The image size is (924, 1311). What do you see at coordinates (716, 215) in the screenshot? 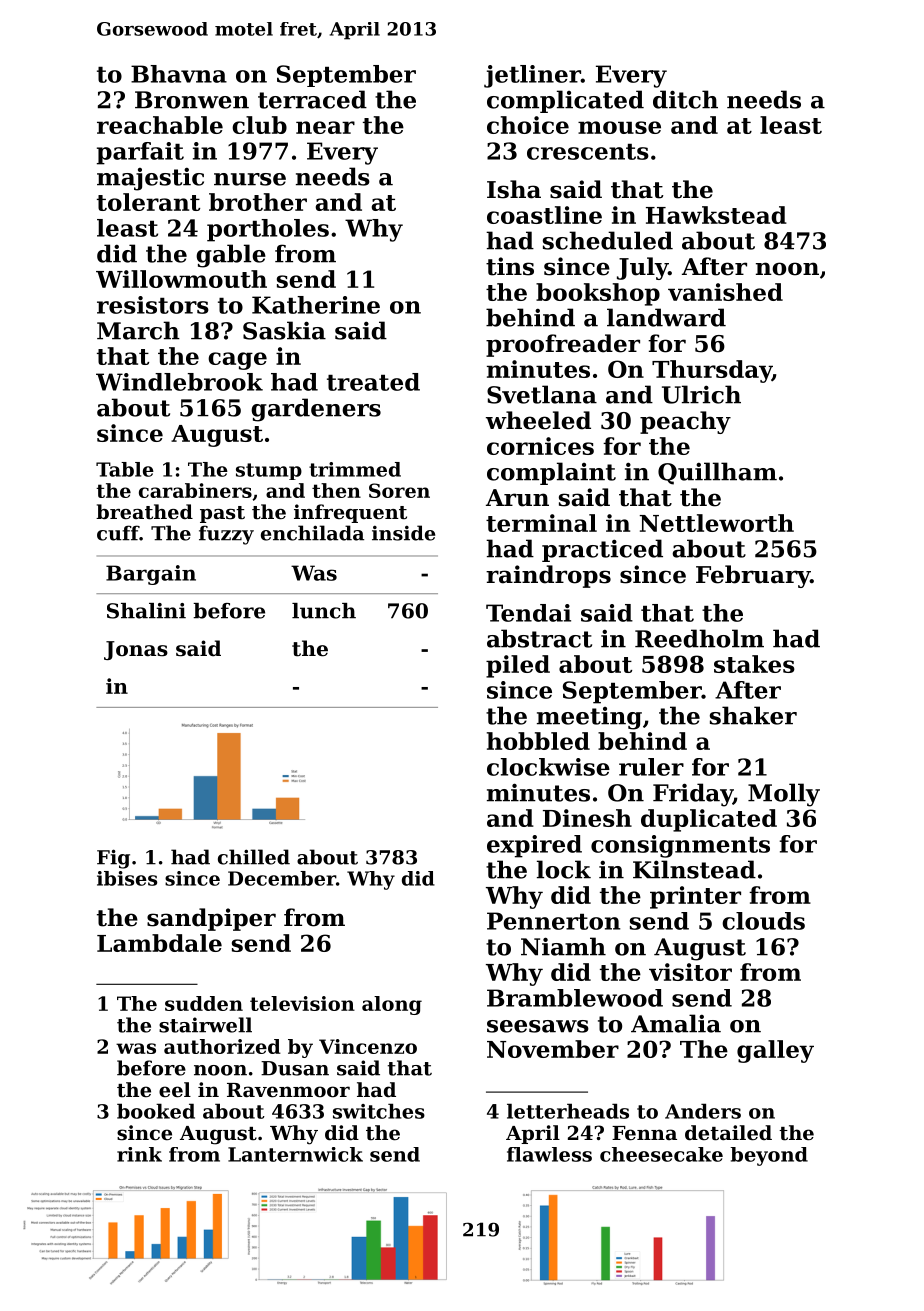
I see `Hawkstead` at bounding box center [716, 215].
